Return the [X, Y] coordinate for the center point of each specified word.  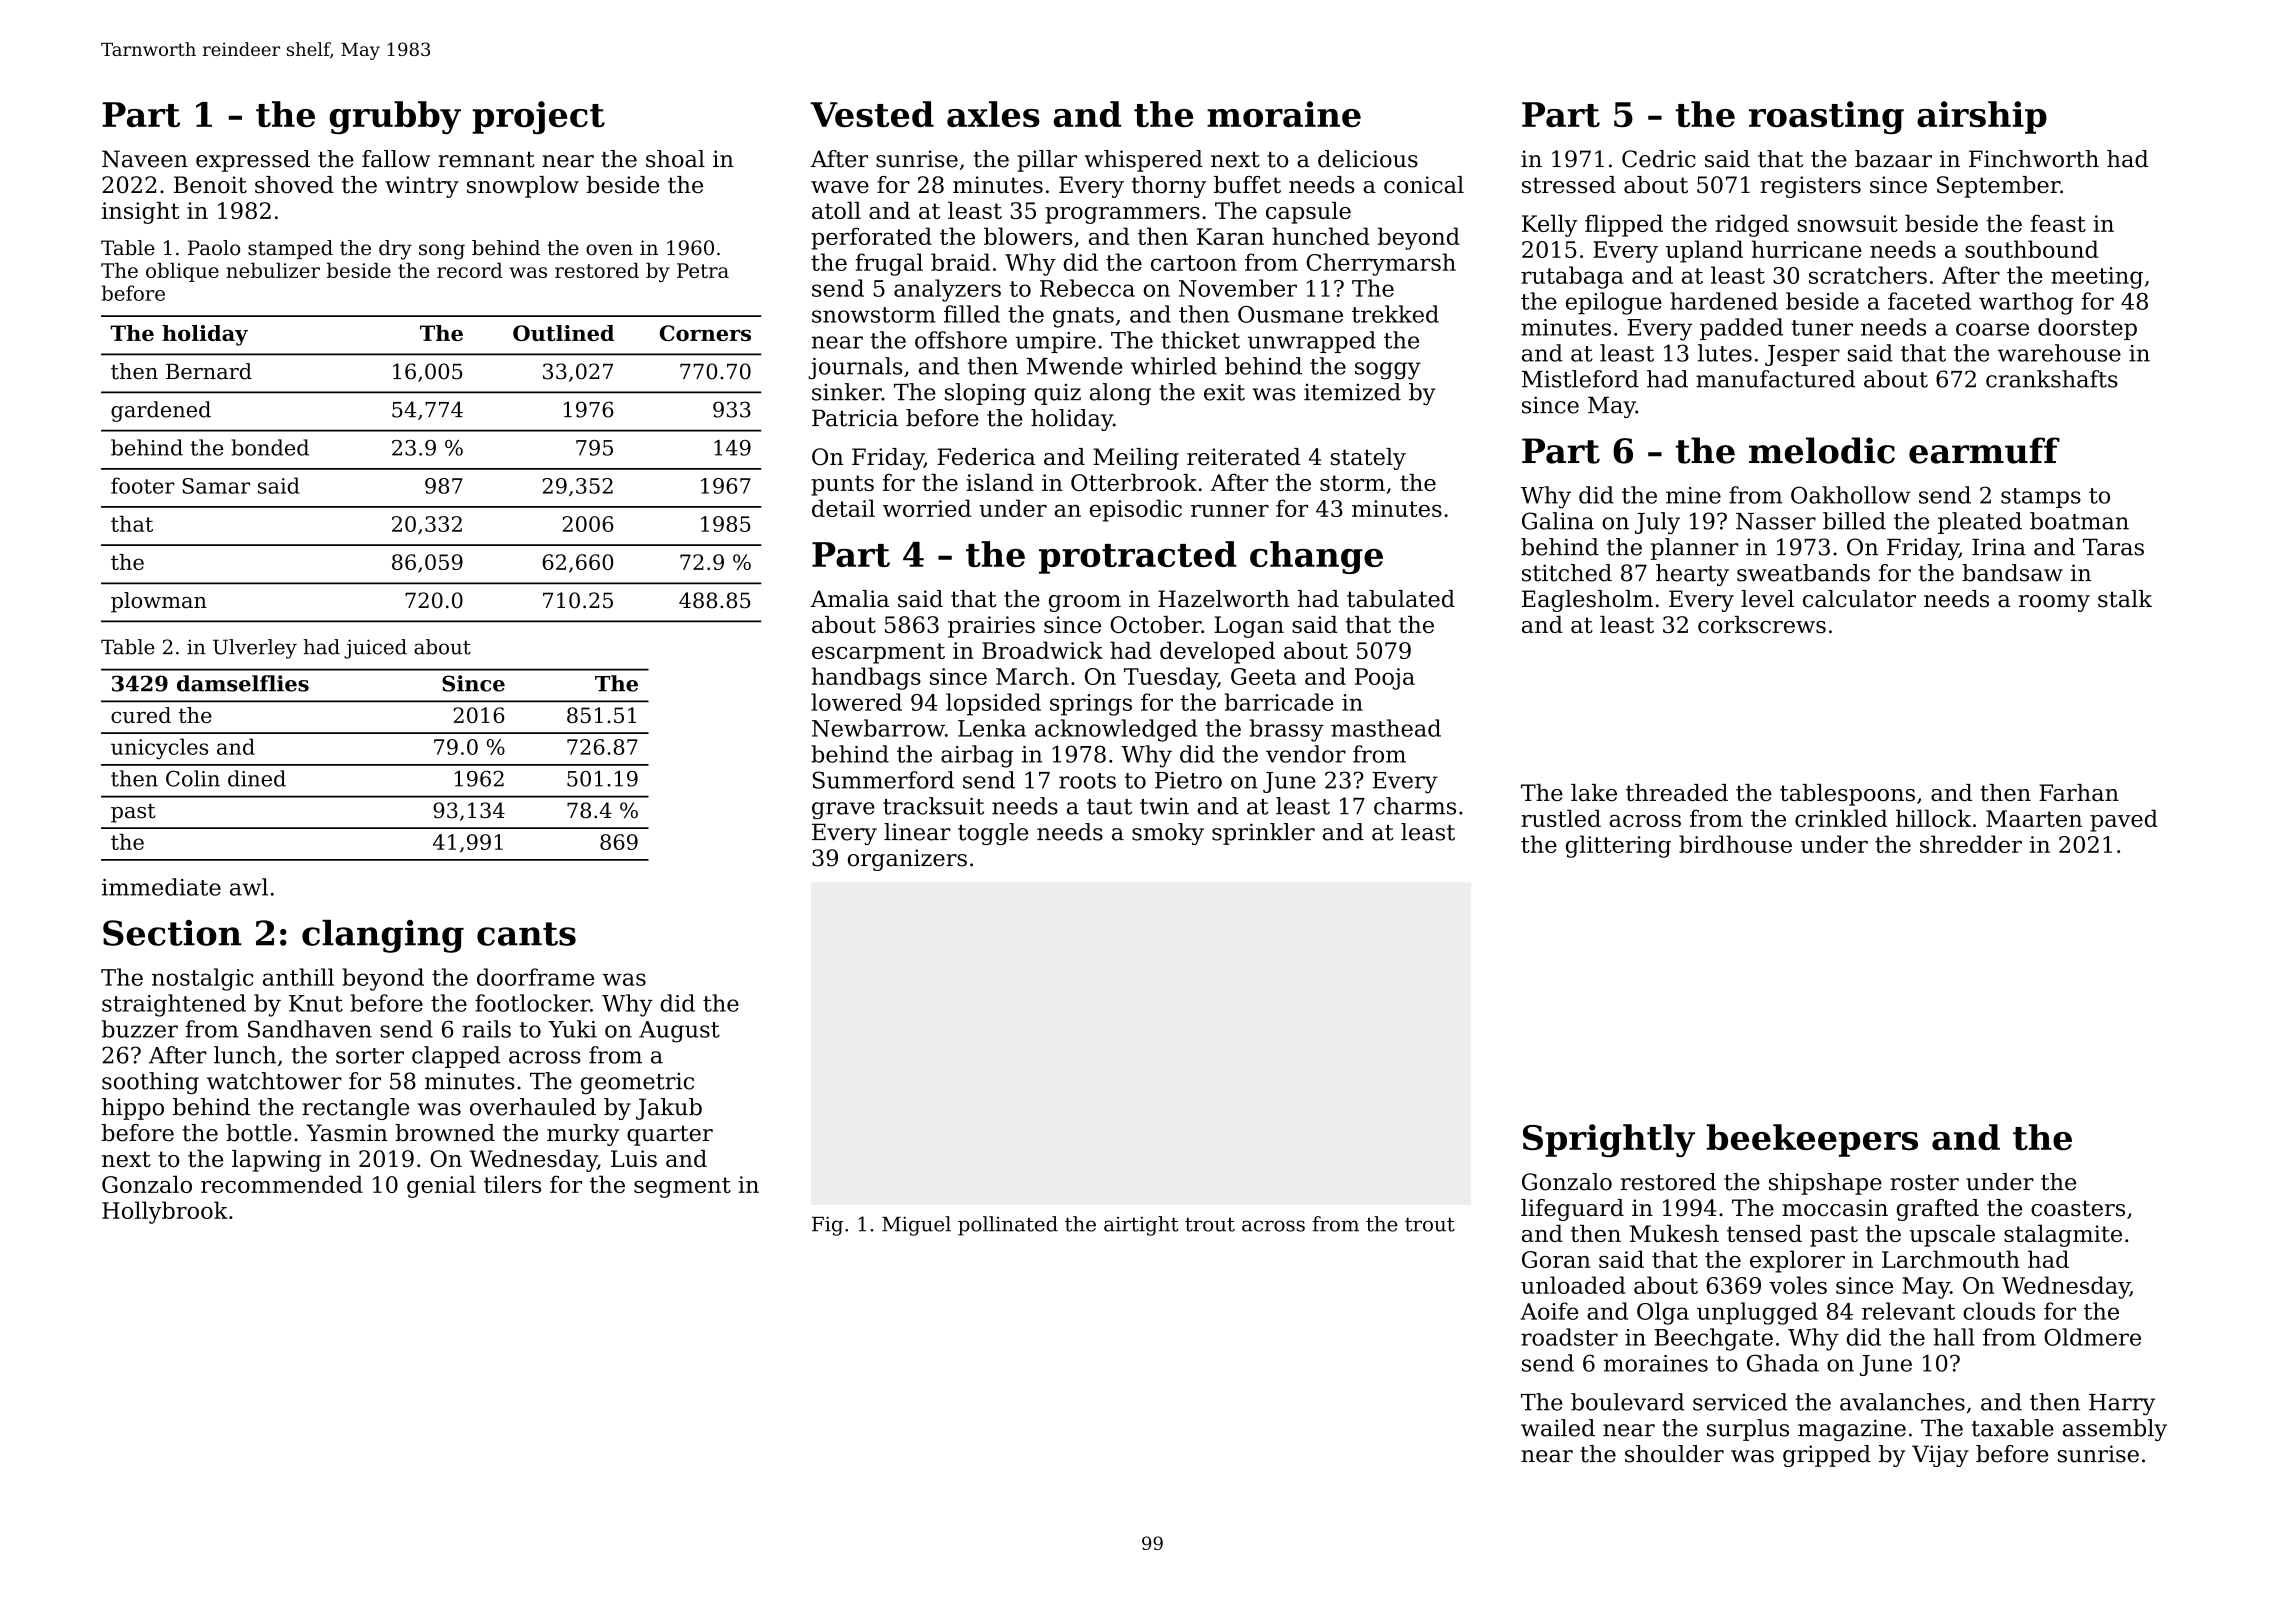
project [538, 117]
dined [257, 778]
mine [1693, 495]
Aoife [1549, 1311]
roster [1924, 1183]
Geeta [1263, 676]
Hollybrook [165, 1212]
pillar [1047, 161]
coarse [1992, 329]
